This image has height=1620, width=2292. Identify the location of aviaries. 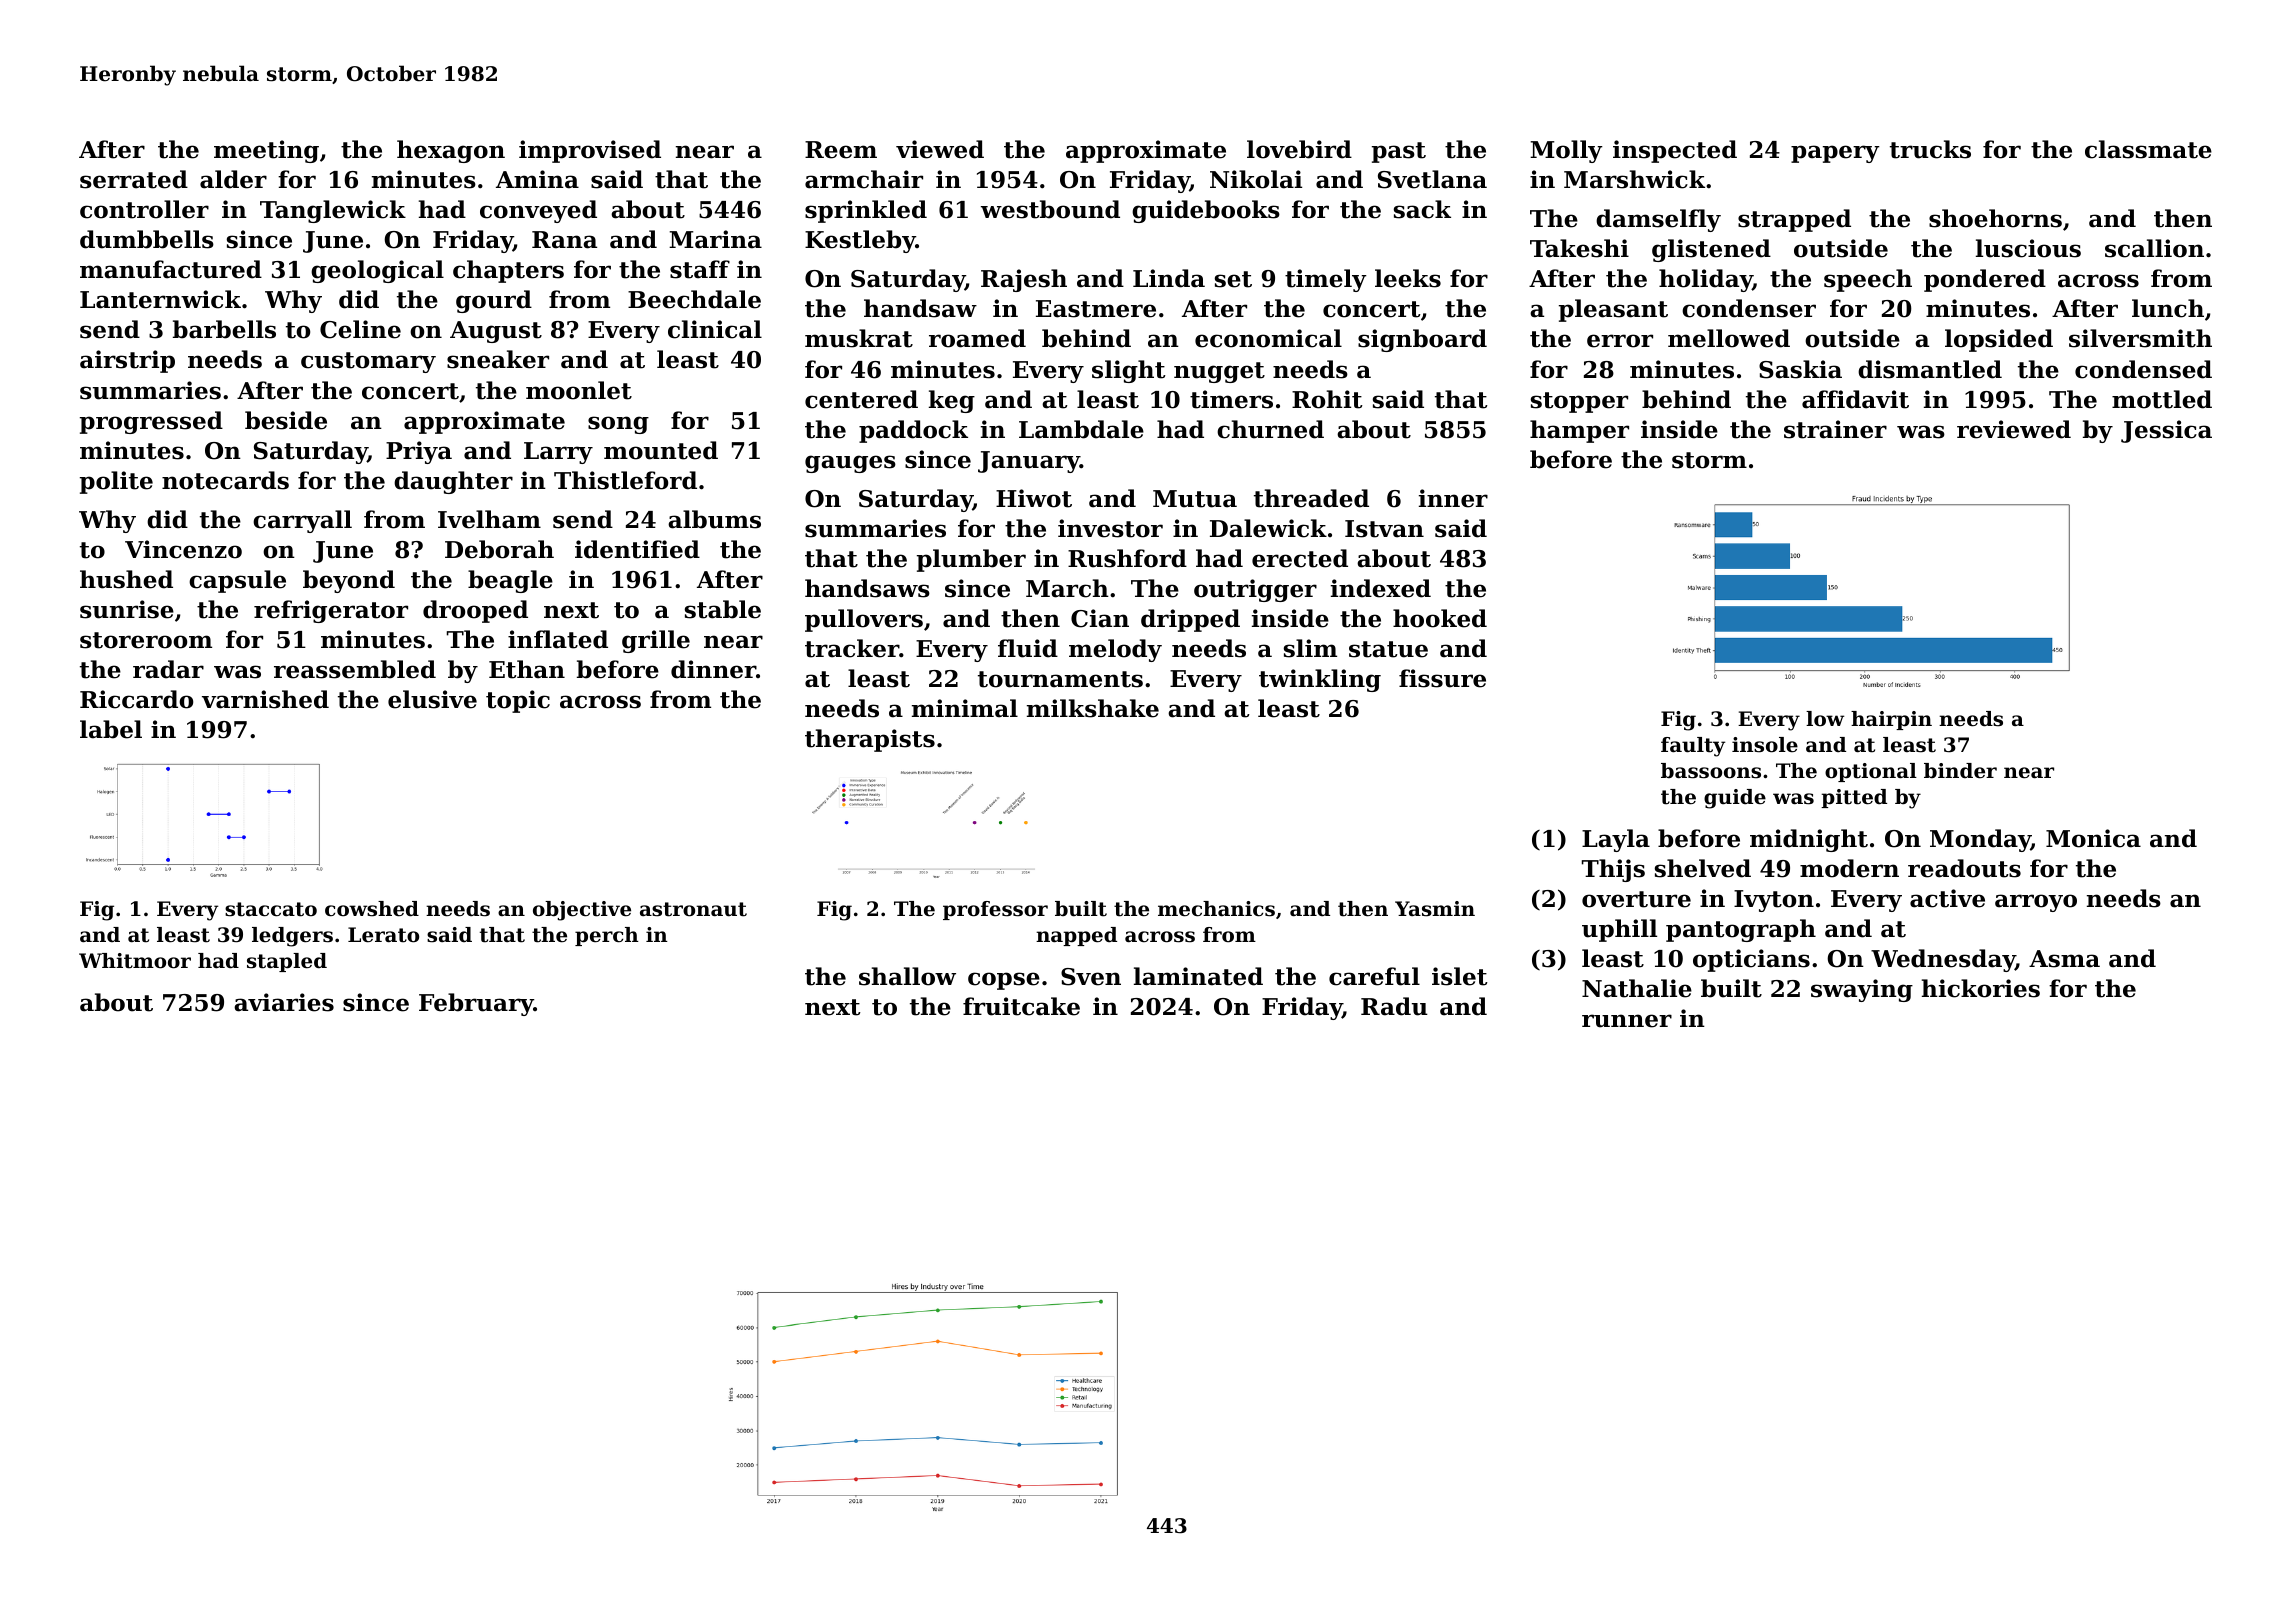
(284, 1002).
